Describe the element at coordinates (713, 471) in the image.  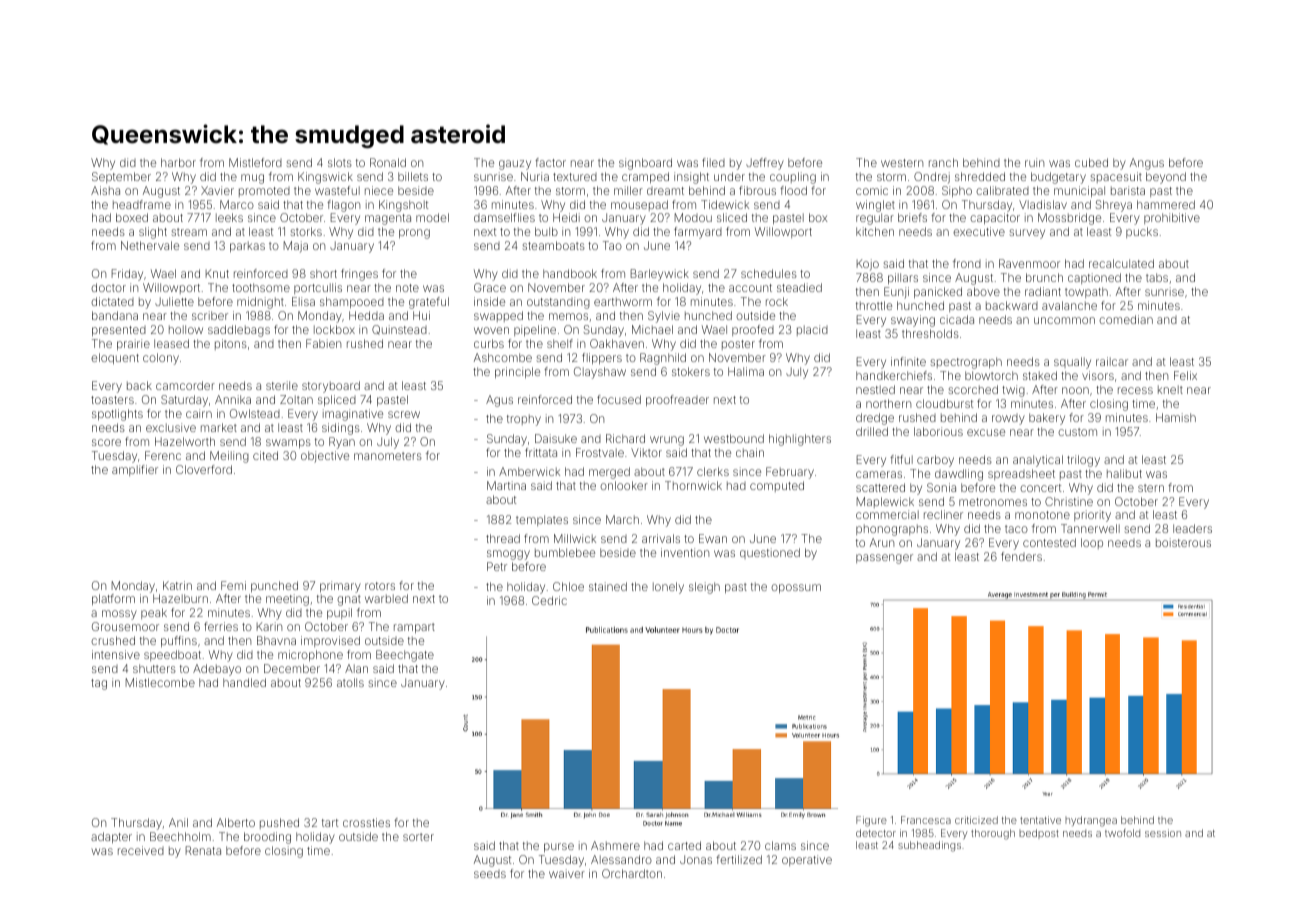
I see `clerks` at that location.
